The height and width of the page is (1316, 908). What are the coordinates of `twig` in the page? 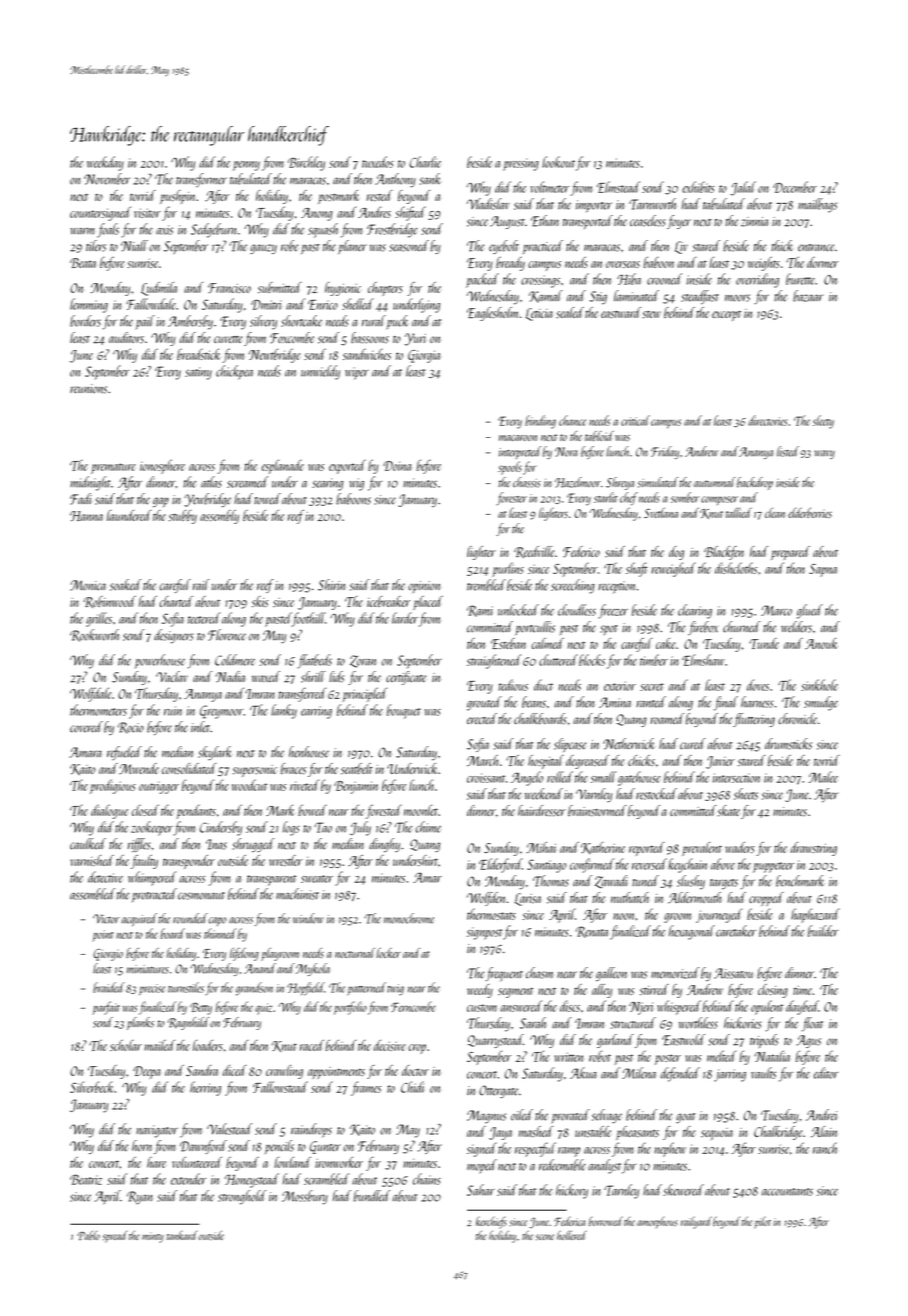 It's located at (395, 990).
